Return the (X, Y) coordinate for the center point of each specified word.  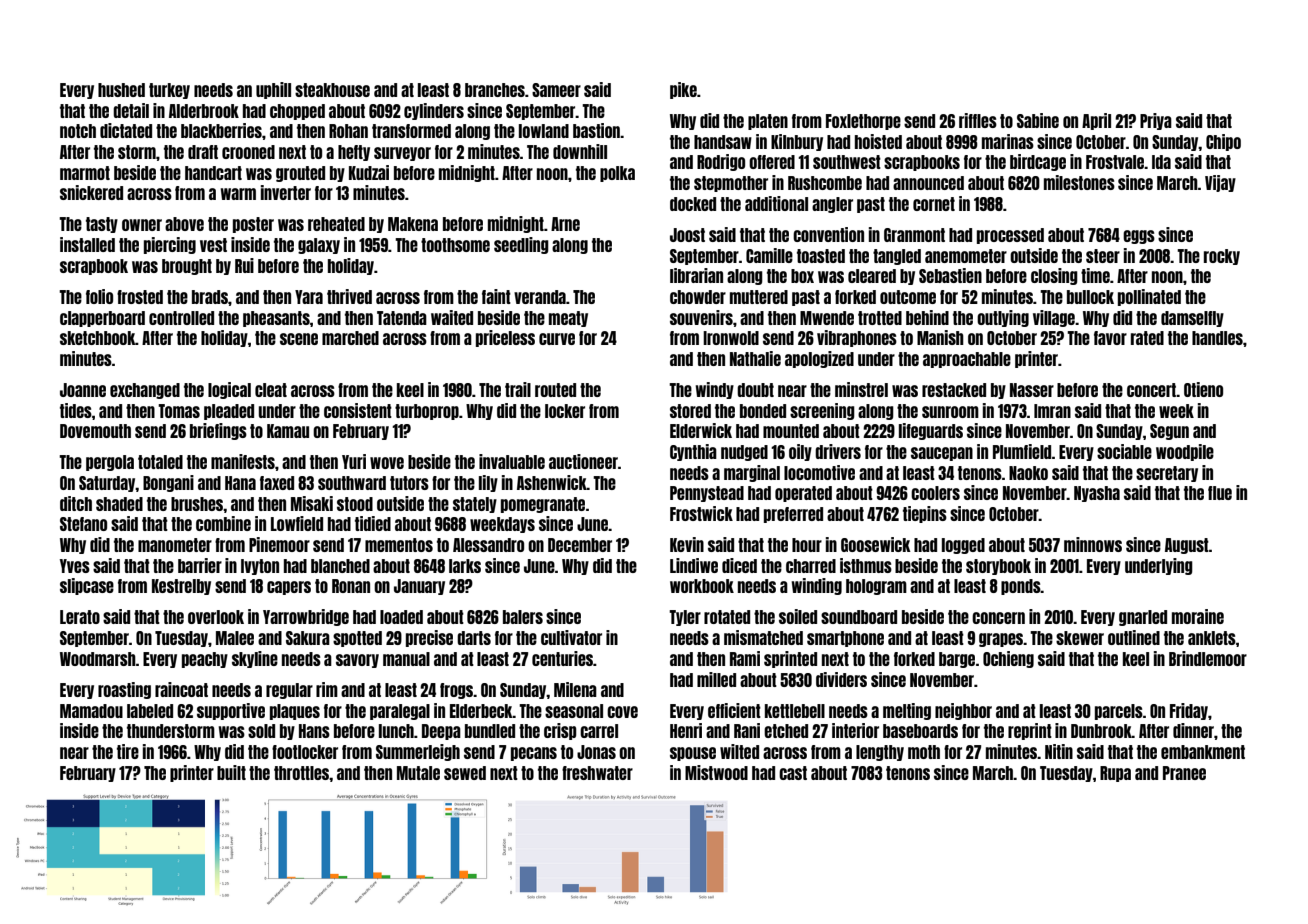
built (231, 772)
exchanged (145, 391)
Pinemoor (279, 544)
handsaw (723, 142)
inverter (286, 192)
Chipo (1223, 142)
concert (1151, 390)
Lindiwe (694, 565)
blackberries (221, 130)
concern (998, 618)
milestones (1079, 182)
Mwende (827, 318)
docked (693, 204)
